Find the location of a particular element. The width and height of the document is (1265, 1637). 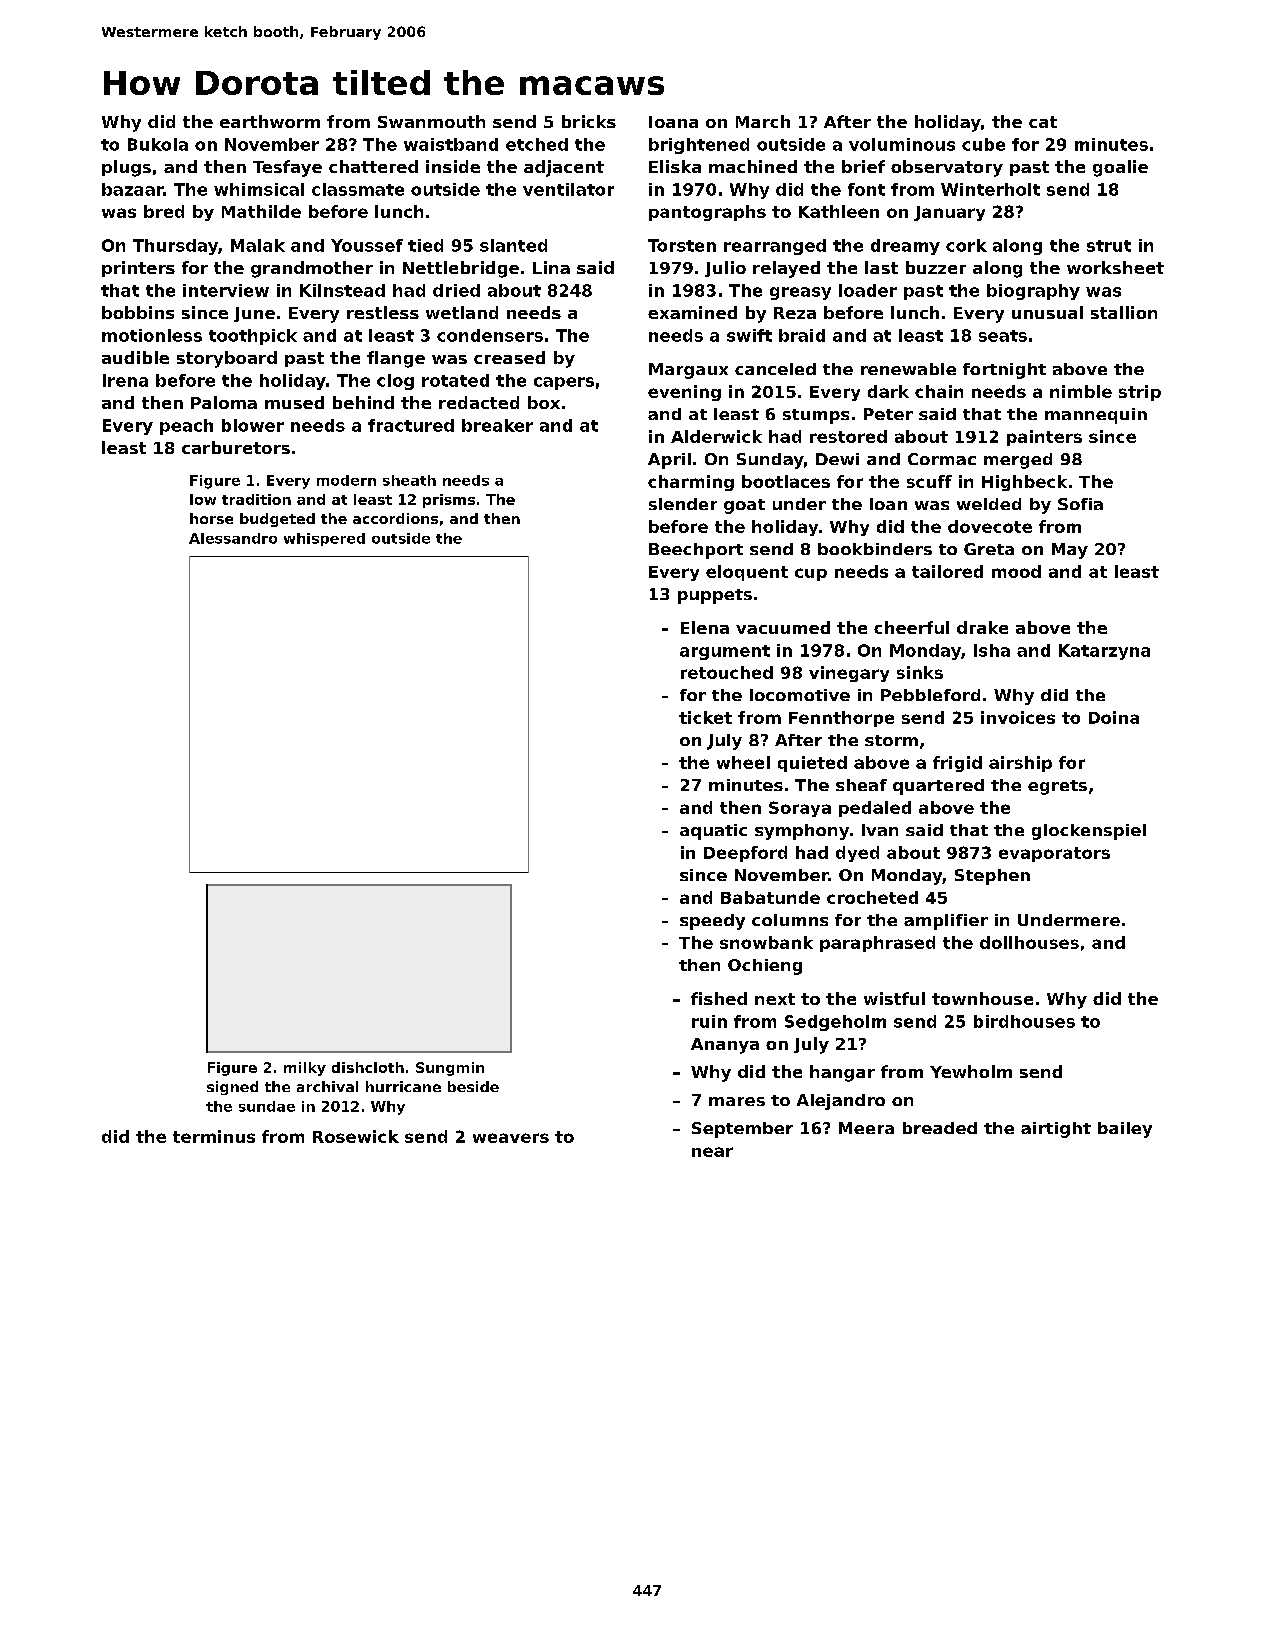

pantographs is located at coordinates (707, 213).
